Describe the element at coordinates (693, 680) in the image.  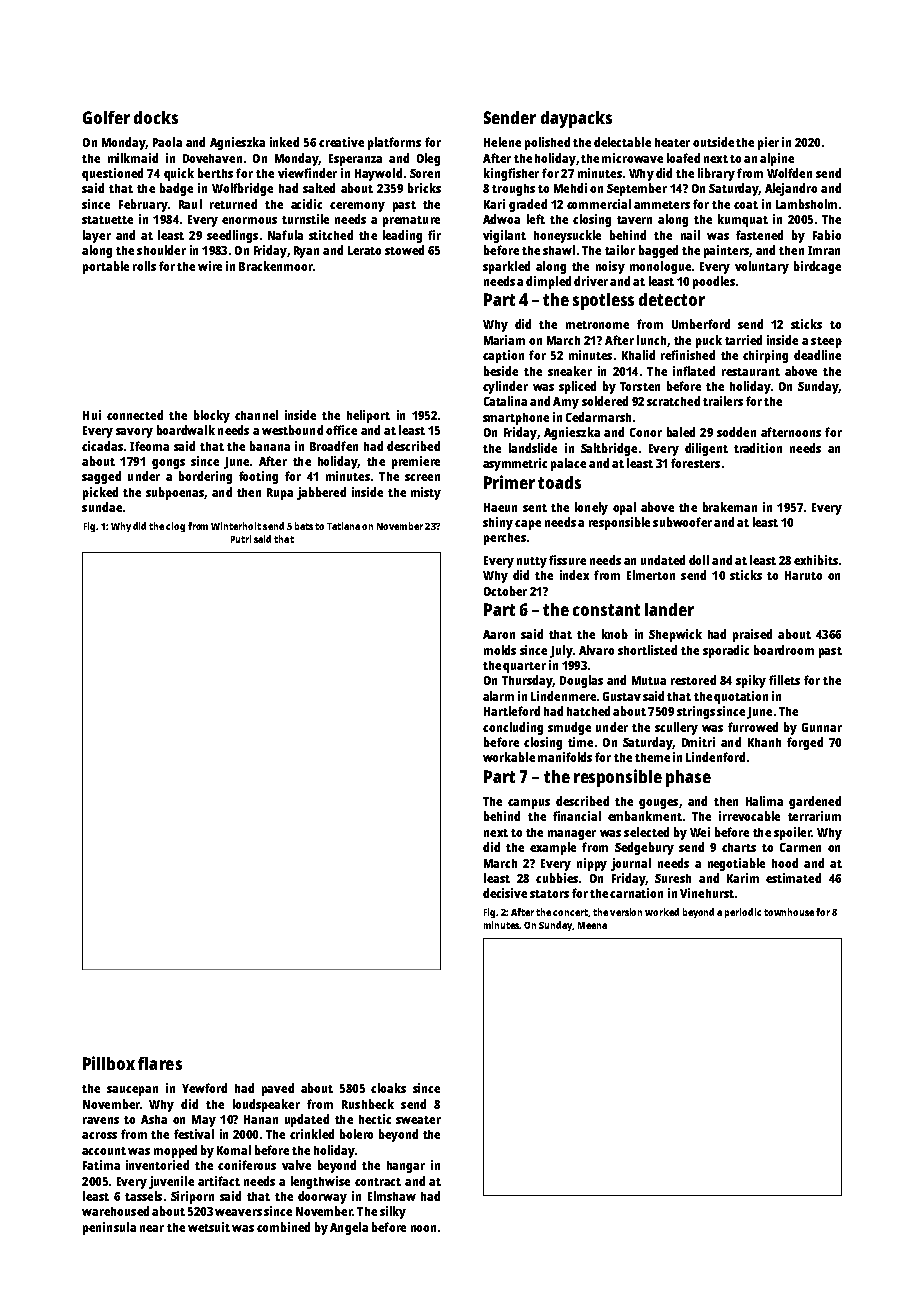
I see `restored` at that location.
